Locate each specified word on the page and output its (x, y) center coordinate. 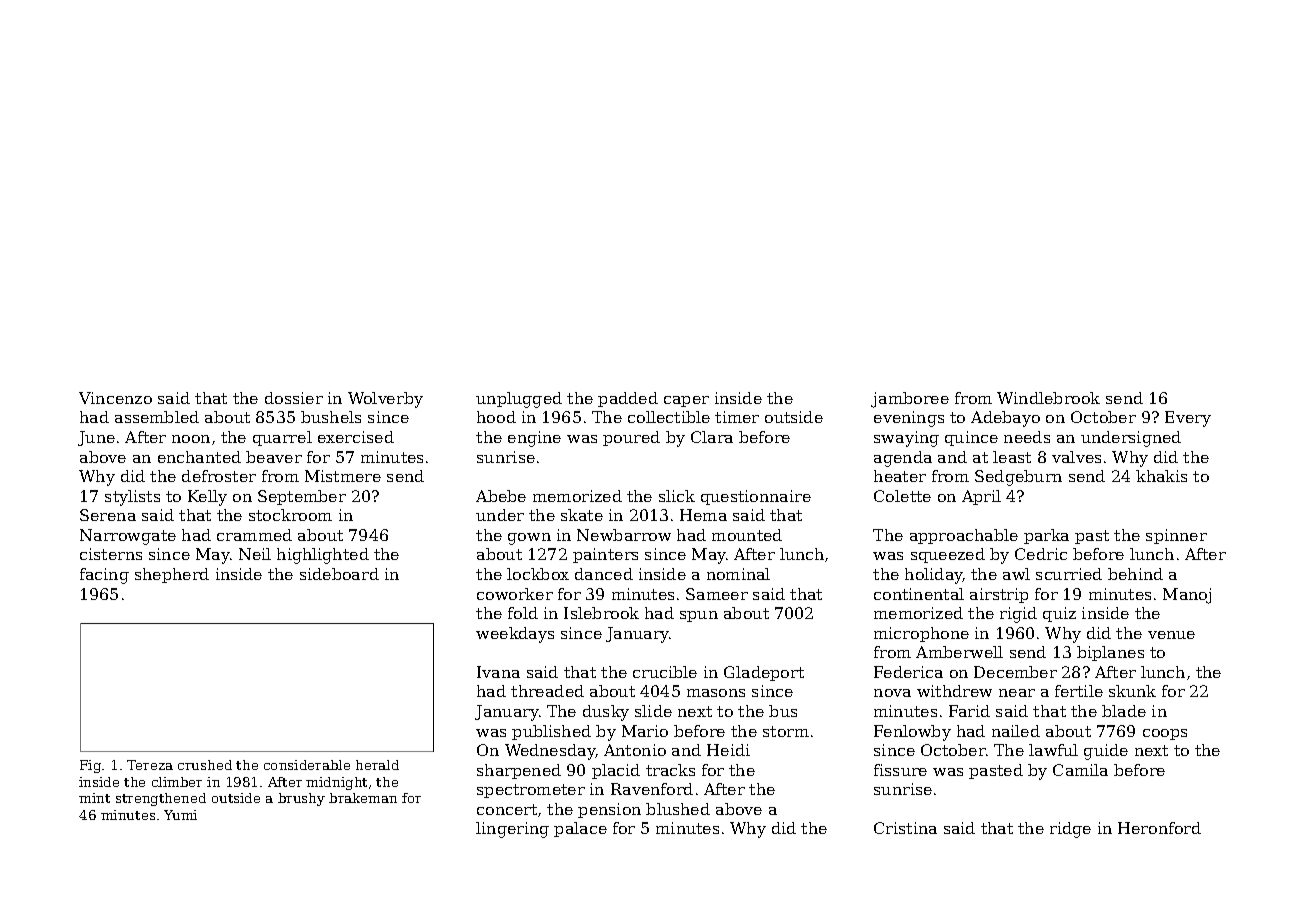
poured (631, 438)
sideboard (339, 574)
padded (628, 399)
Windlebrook (1048, 398)
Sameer (717, 594)
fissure (900, 770)
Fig (90, 766)
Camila (1080, 770)
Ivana (498, 672)
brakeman (363, 798)
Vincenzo (115, 398)
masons (716, 693)
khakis (1161, 476)
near (1017, 693)
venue (1171, 635)
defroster (219, 476)
